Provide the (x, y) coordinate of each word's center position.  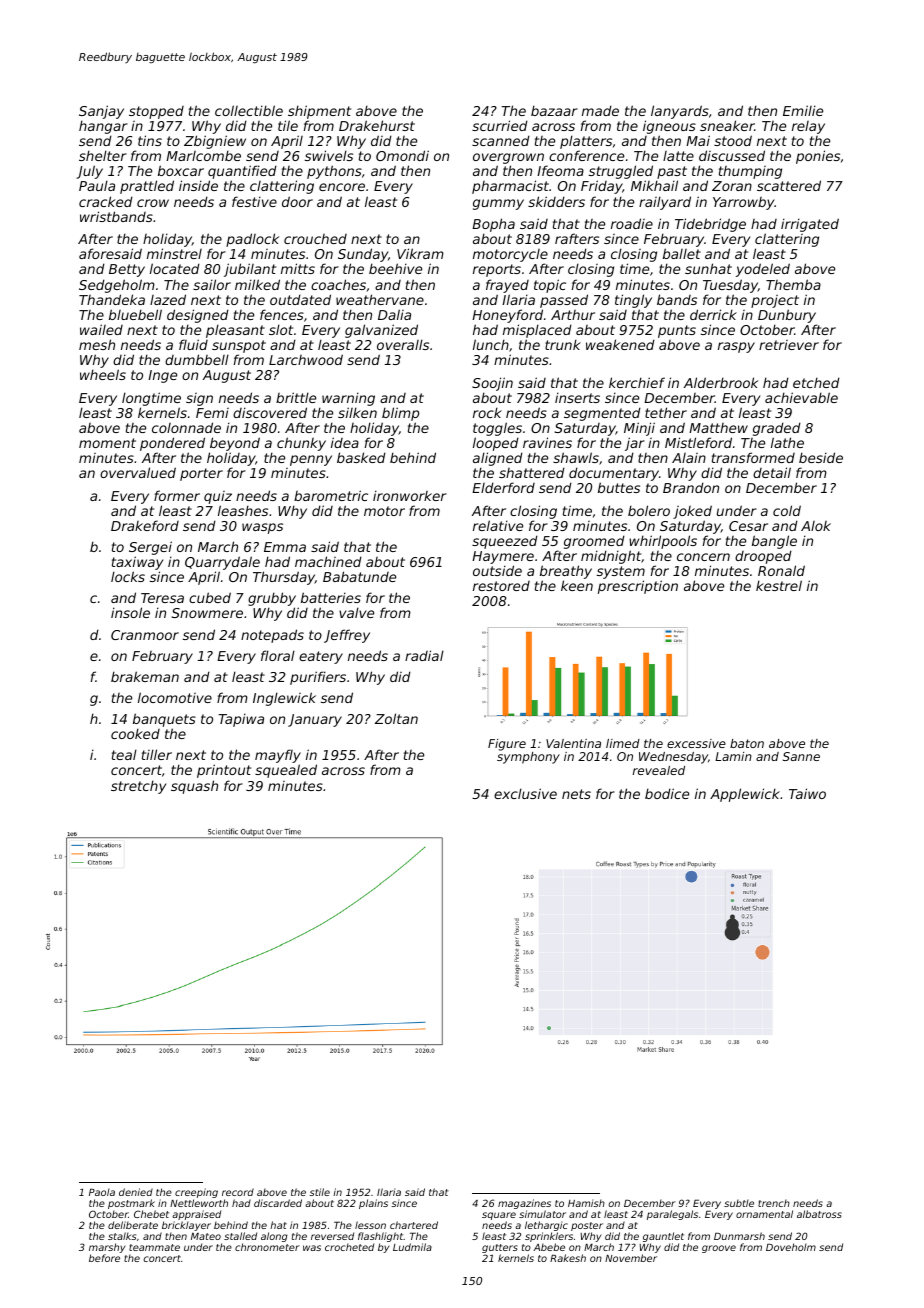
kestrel (779, 585)
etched (816, 382)
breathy (566, 573)
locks (128, 576)
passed (564, 301)
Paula (97, 186)
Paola (102, 1192)
